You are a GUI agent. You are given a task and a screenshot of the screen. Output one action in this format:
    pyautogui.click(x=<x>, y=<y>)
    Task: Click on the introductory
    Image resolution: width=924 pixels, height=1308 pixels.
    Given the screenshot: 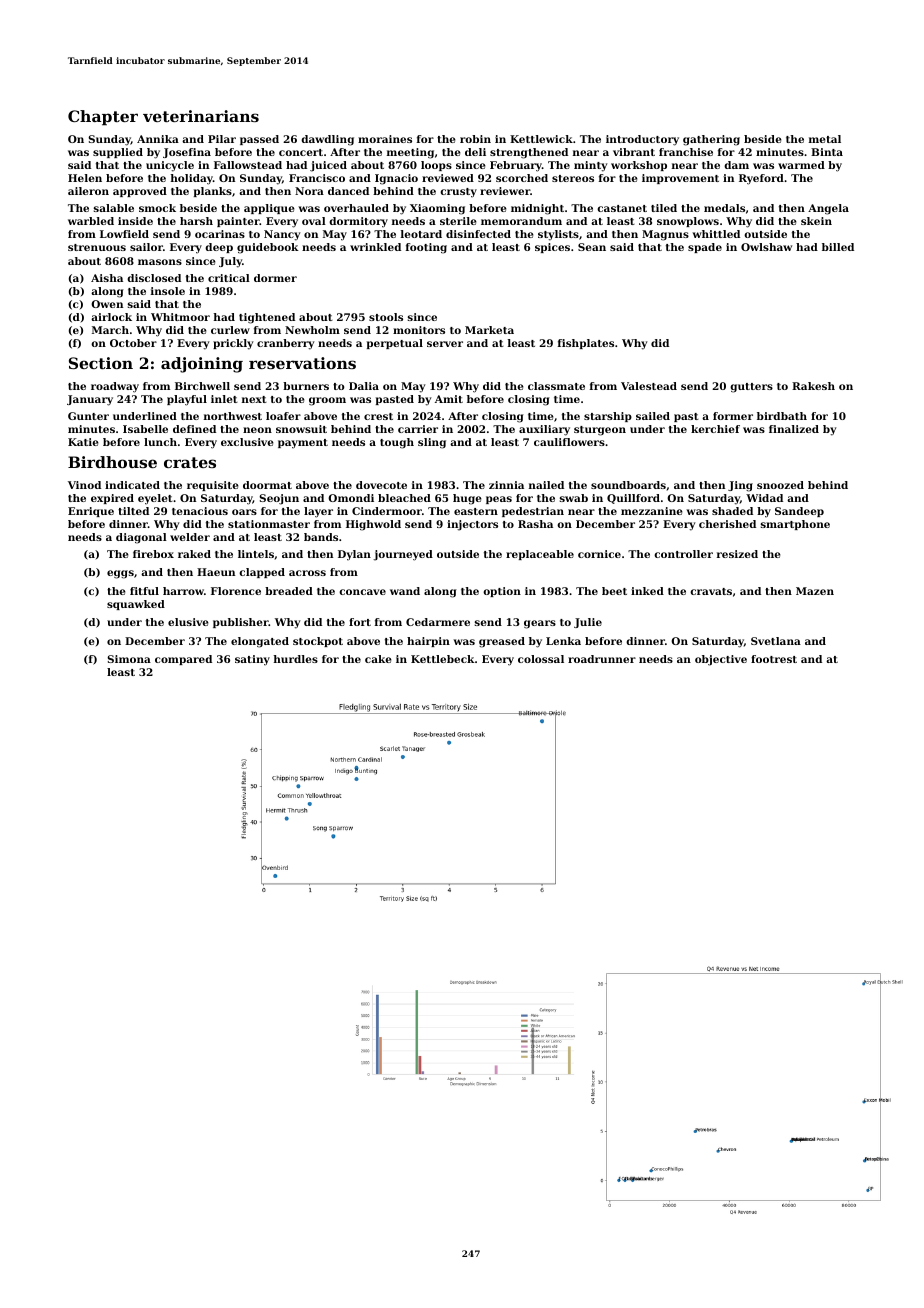 What is the action you would take?
    pyautogui.click(x=642, y=140)
